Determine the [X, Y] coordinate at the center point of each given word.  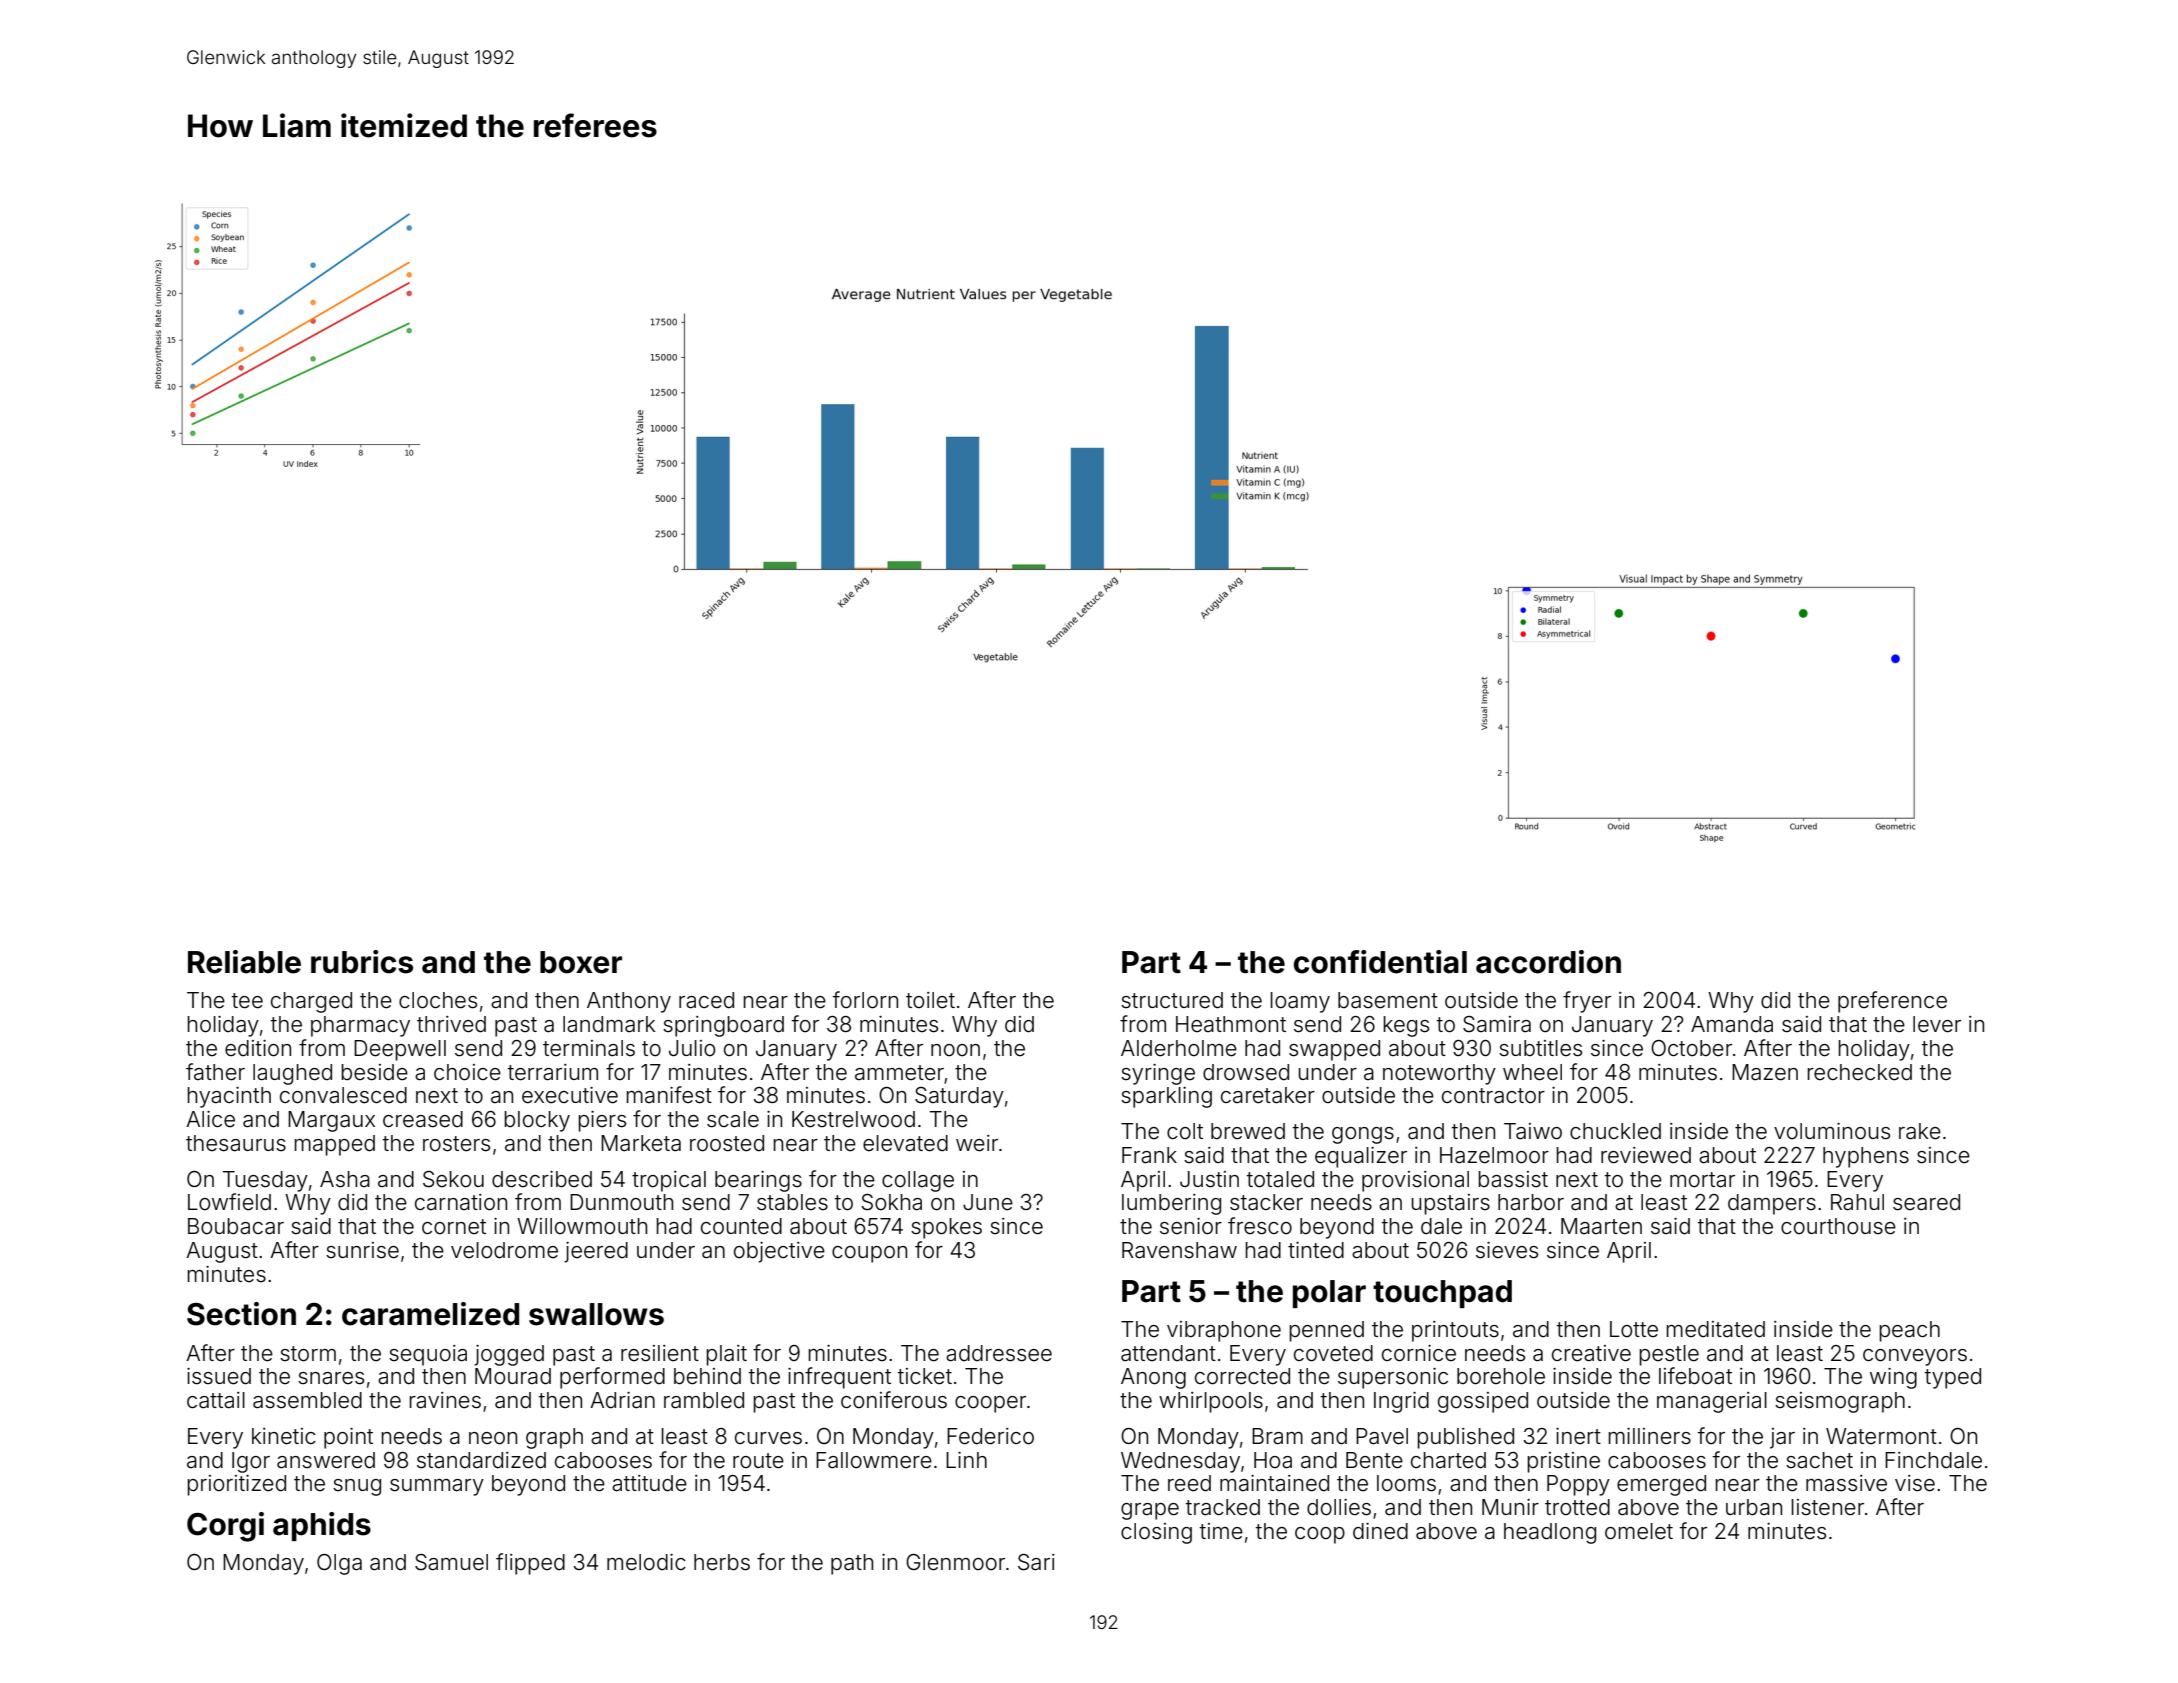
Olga [339, 1564]
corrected [1242, 1376]
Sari [1036, 1562]
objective [779, 1252]
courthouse [1838, 1226]
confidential [1380, 962]
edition [258, 1048]
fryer [1587, 1002]
